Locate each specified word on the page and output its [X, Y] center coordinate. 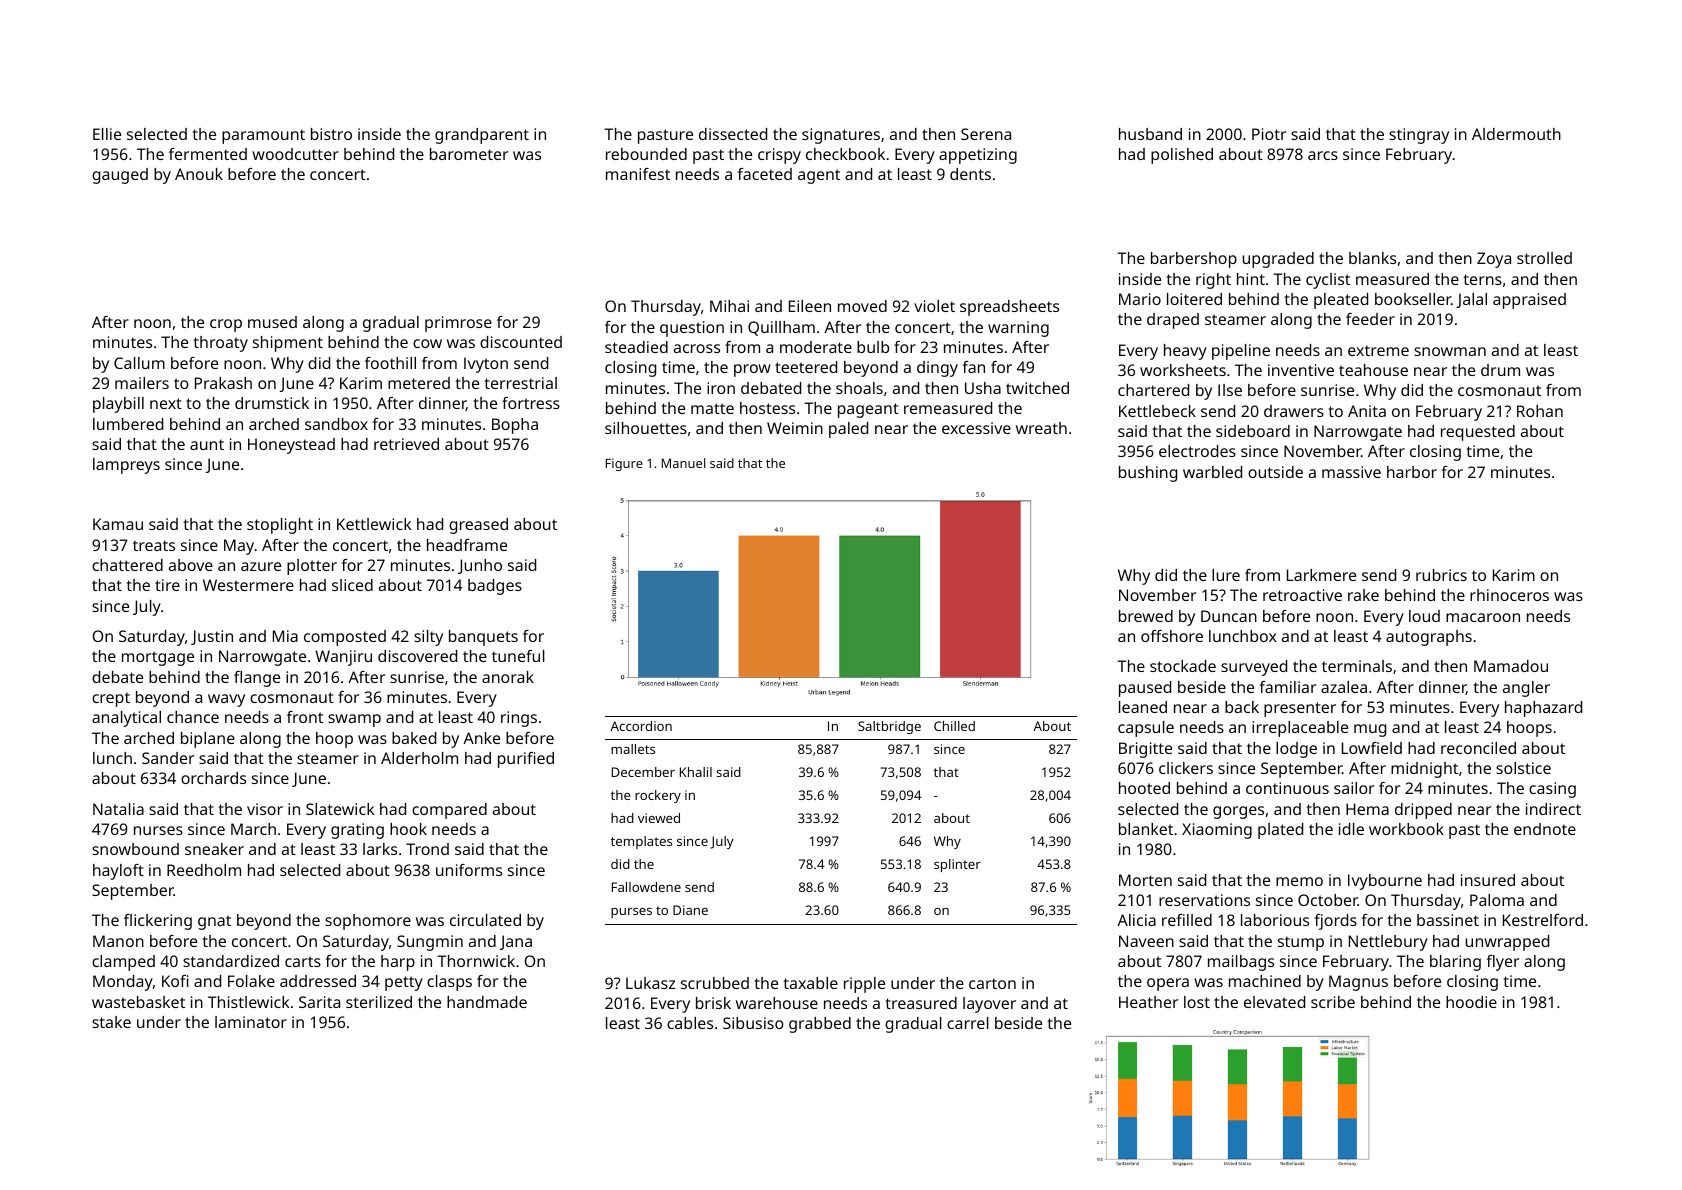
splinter [957, 865]
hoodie [1471, 1002]
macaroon [1483, 617]
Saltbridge [889, 727]
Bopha [515, 426]
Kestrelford [1543, 920]
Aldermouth [1516, 134]
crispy [779, 156]
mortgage [158, 658]
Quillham [781, 328]
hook [408, 829]
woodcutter [295, 154]
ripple [864, 985]
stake [111, 1022]
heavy [1185, 352]
